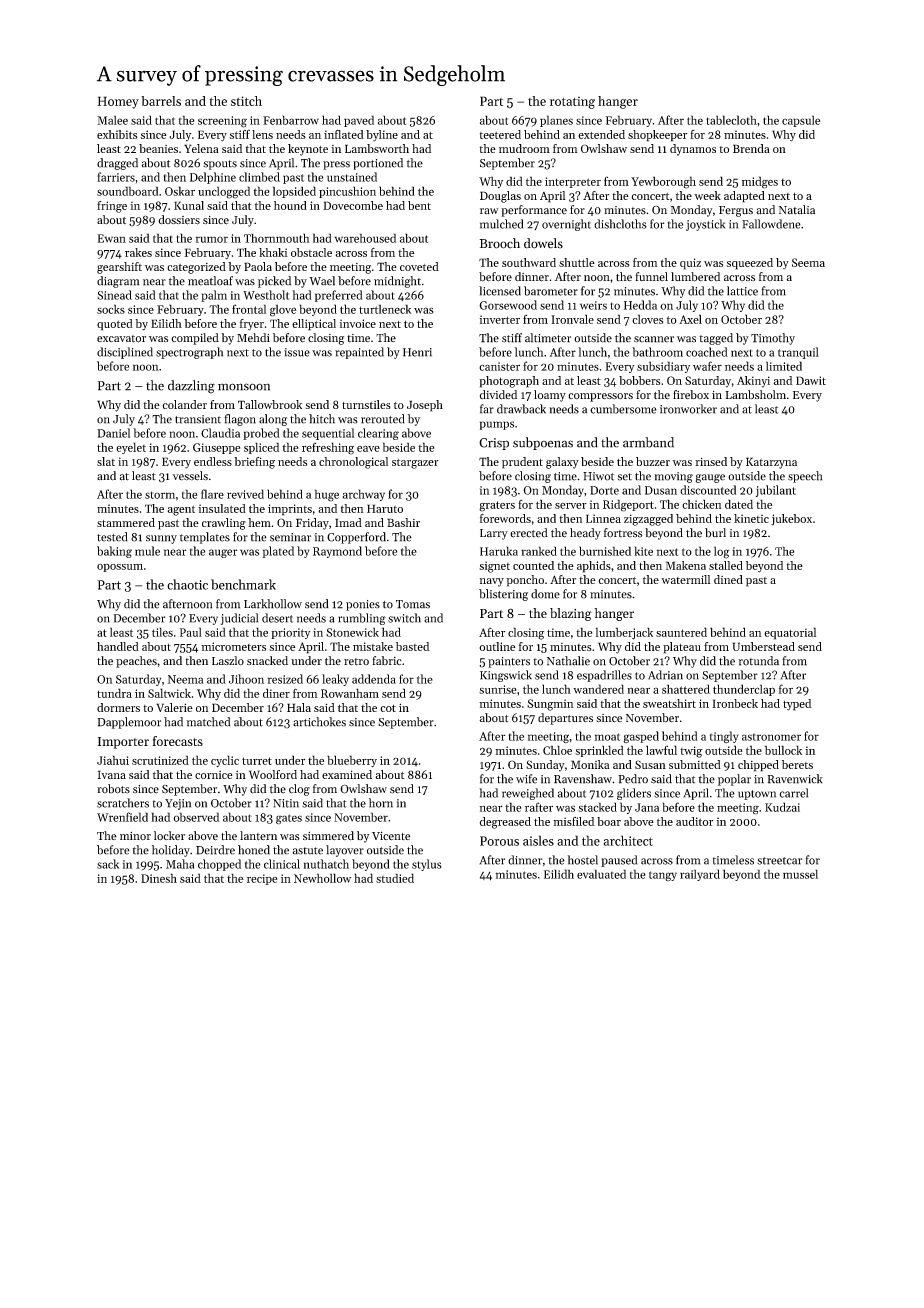 Image resolution: width=924 pixels, height=1308 pixels. Describe the element at coordinates (108, 864) in the screenshot. I see `sack` at that location.
